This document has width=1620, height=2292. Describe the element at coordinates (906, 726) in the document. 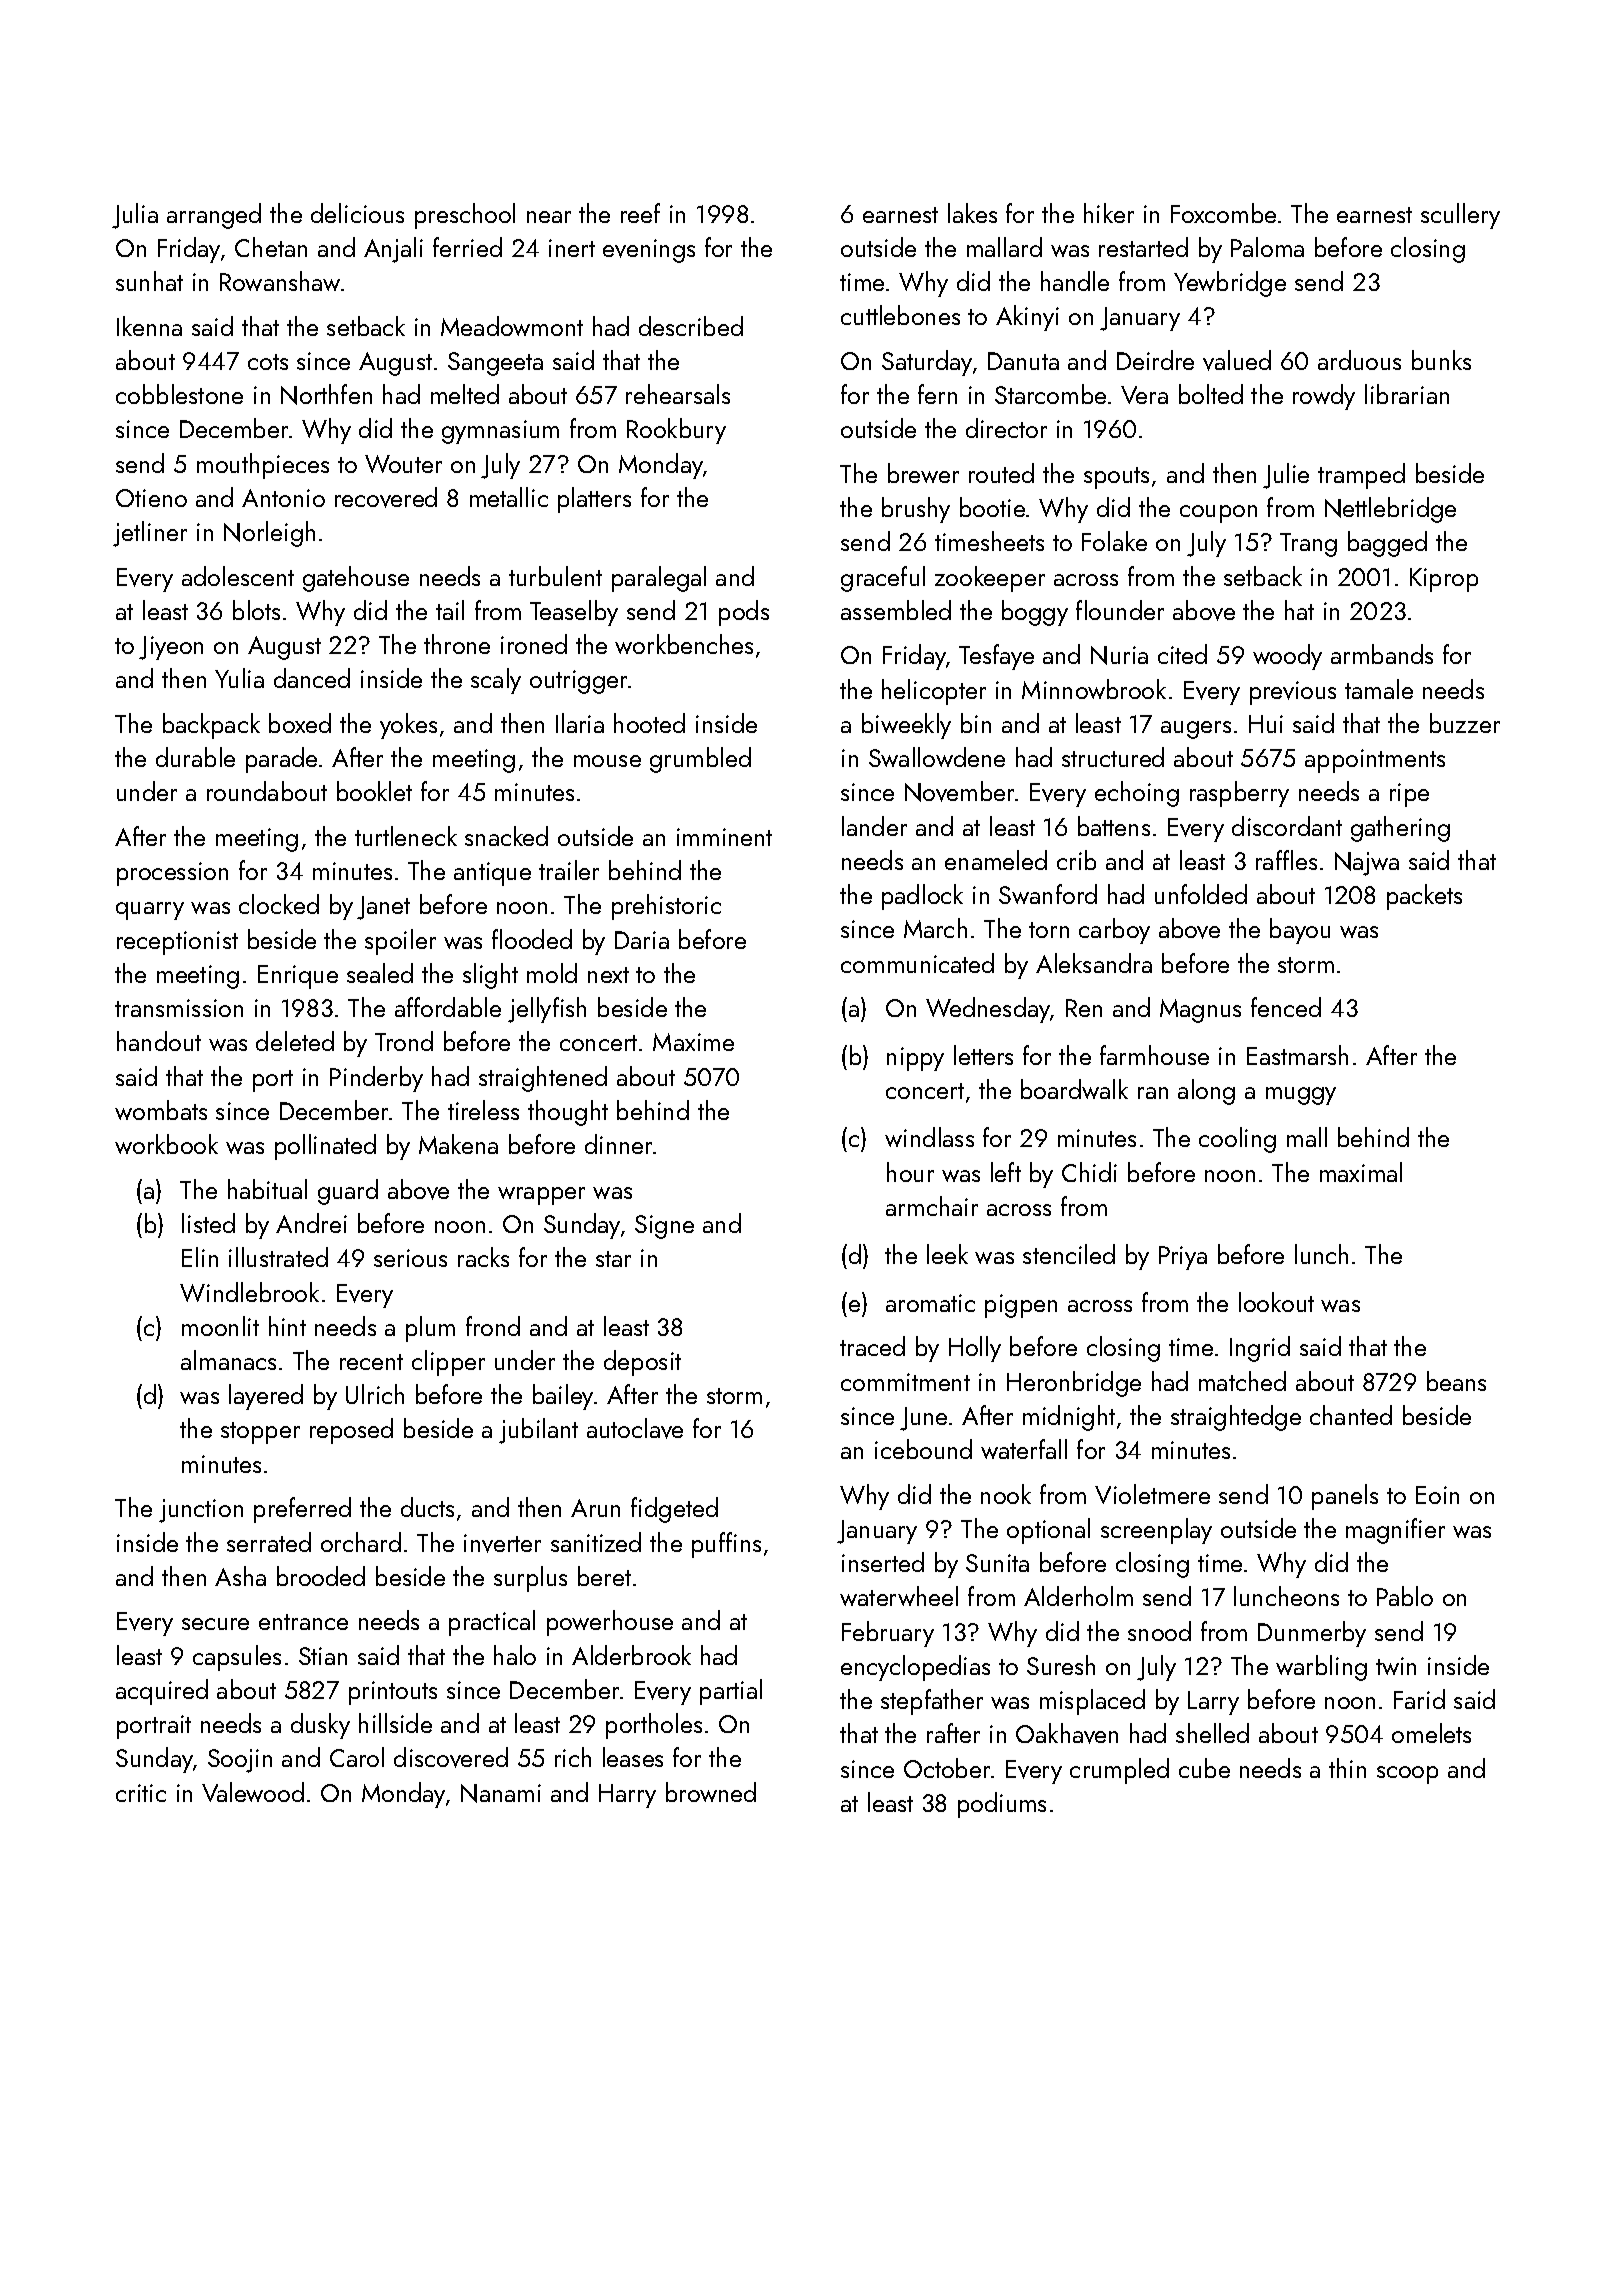

I see `biweekly` at that location.
